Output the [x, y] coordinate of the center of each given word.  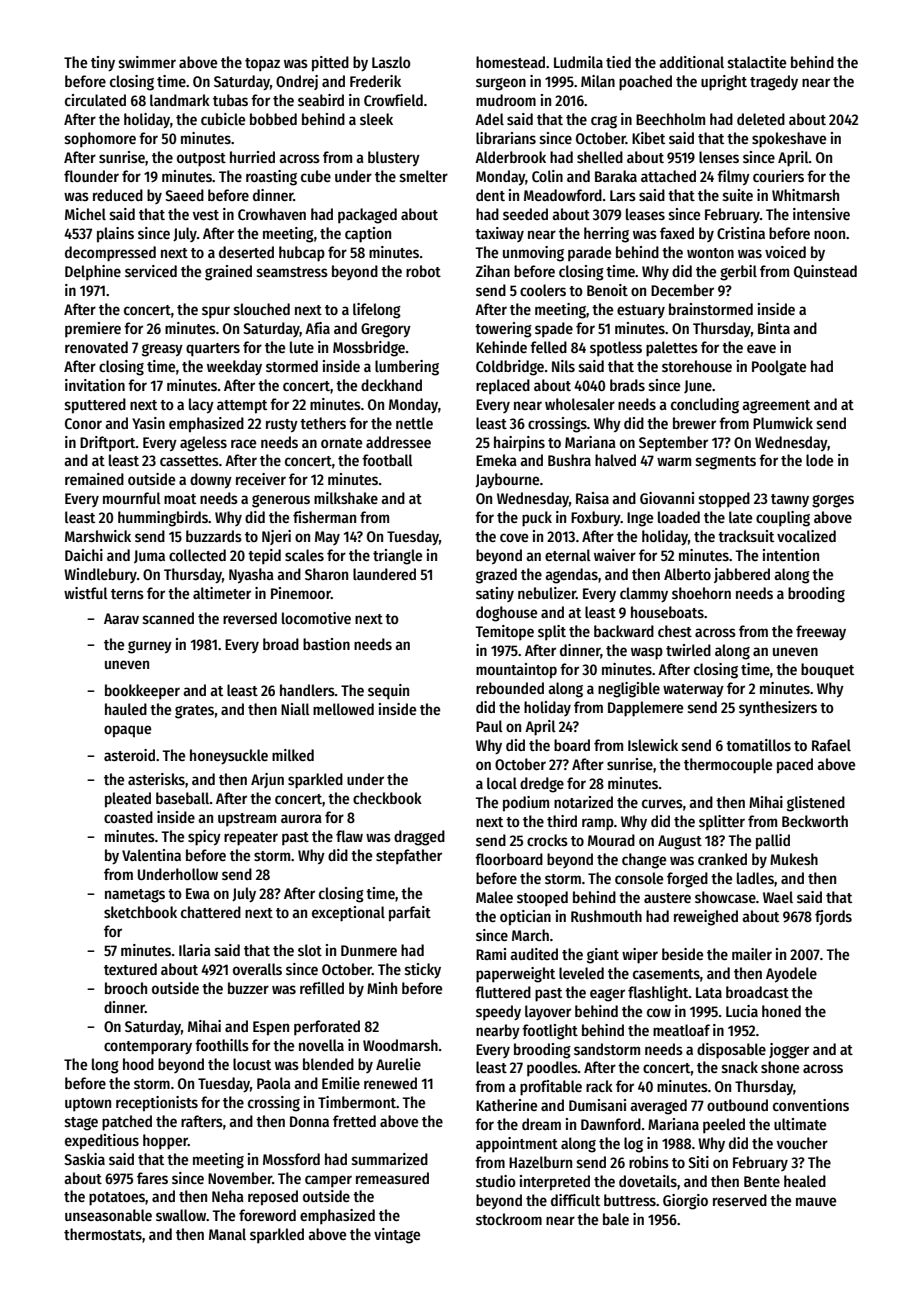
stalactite [757, 62]
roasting [271, 178]
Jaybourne [507, 480]
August [680, 842]
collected [197, 555]
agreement [776, 407]
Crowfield [393, 100]
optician [525, 918]
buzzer [248, 988]
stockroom [509, 1219]
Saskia [84, 1159]
